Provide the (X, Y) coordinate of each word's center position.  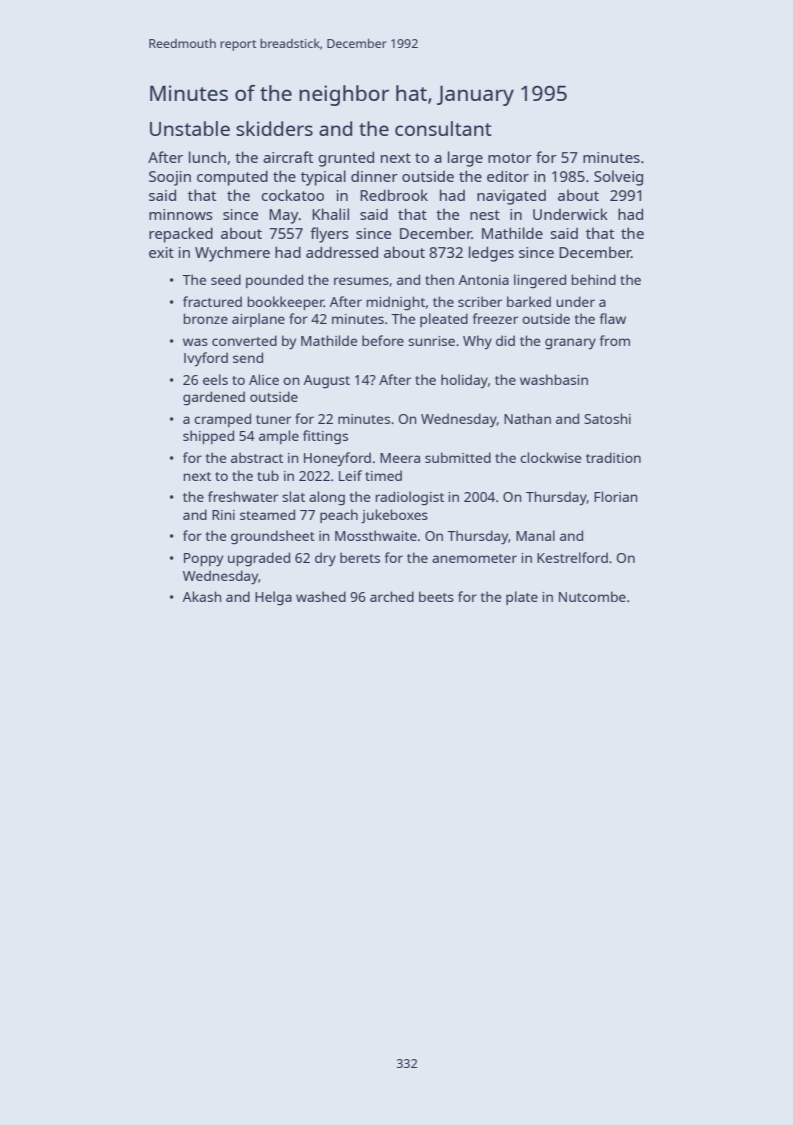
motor (510, 158)
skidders (274, 128)
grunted (346, 159)
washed (321, 596)
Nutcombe (592, 596)
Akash (202, 596)
